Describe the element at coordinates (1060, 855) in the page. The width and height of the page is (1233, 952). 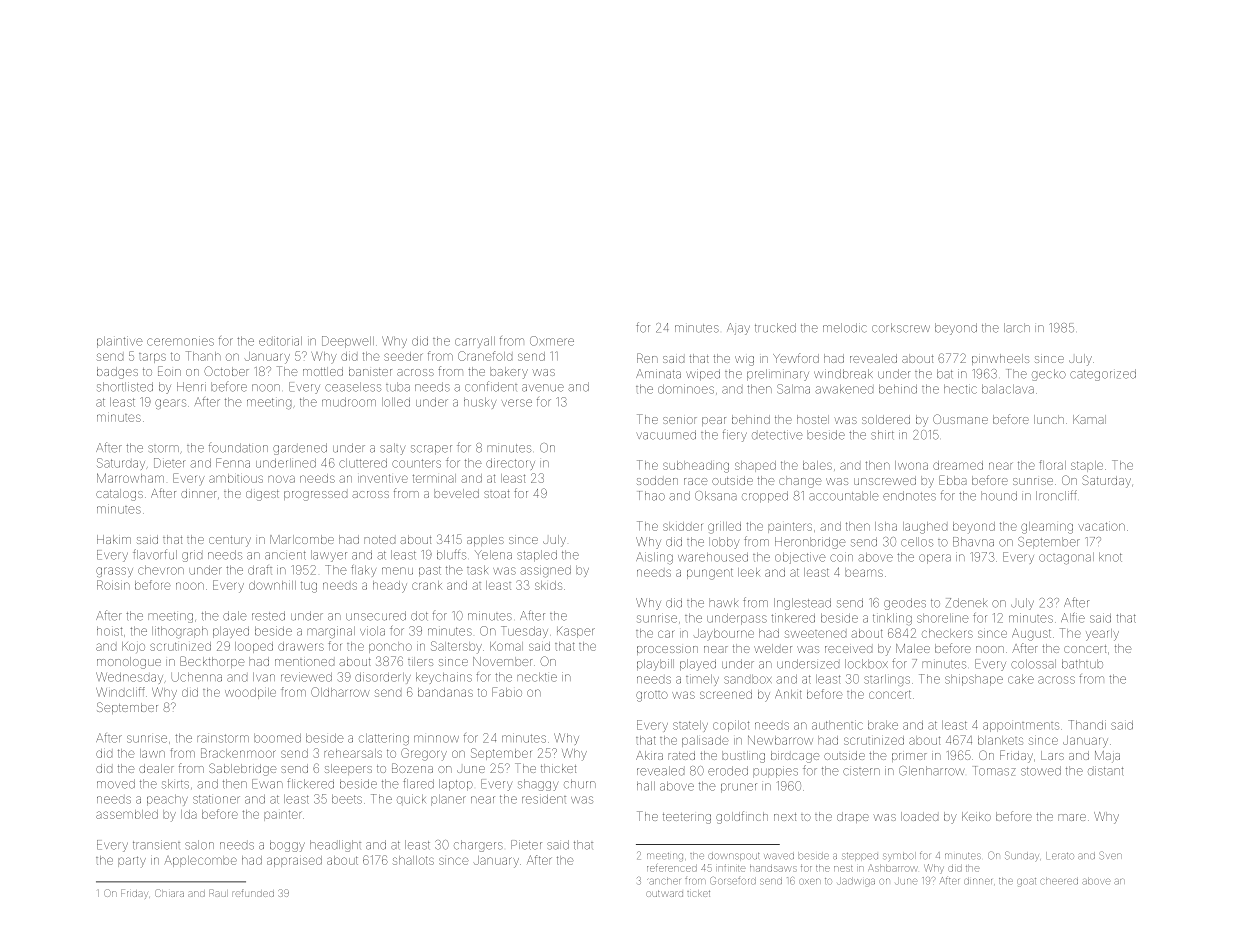
I see `Lerato` at that location.
